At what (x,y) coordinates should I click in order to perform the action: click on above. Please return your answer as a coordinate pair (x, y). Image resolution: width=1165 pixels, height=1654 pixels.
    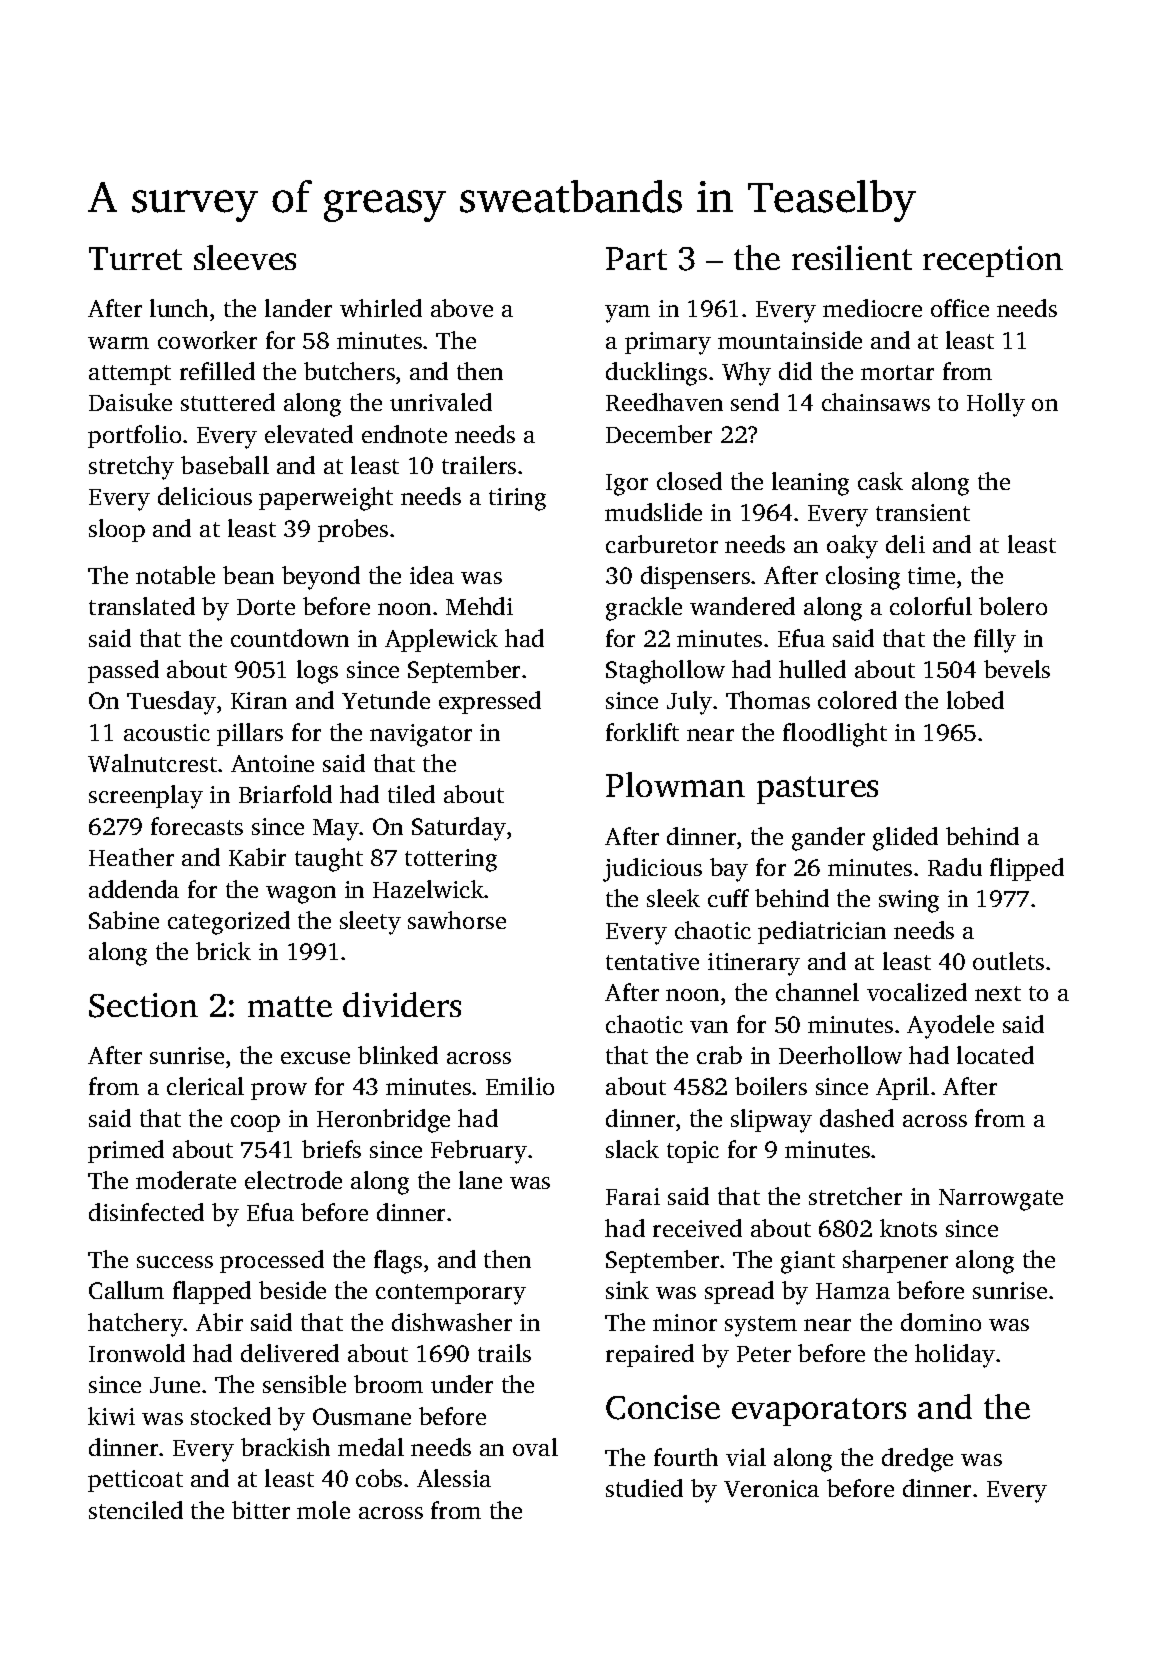
    Looking at the image, I should click on (462, 308).
